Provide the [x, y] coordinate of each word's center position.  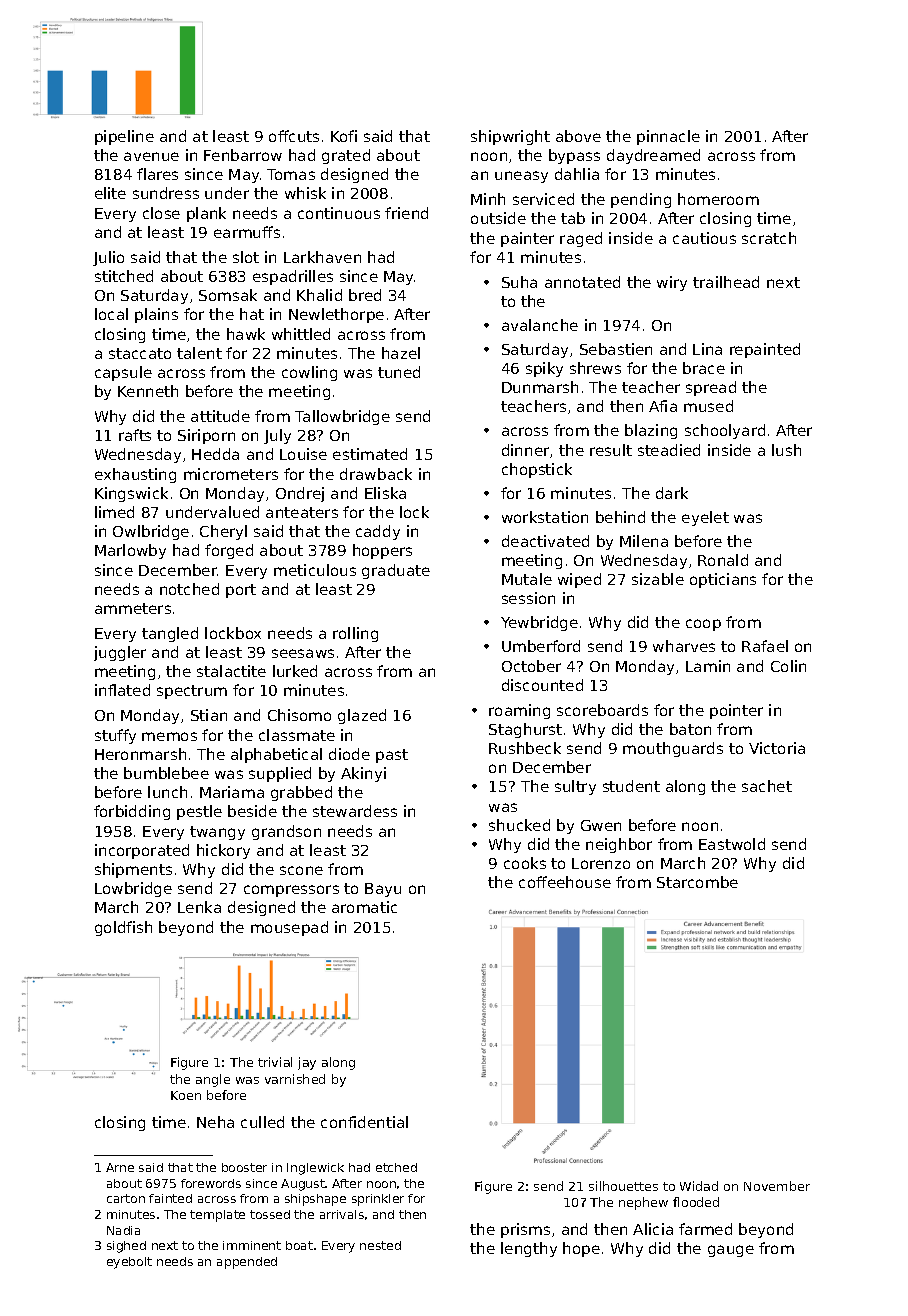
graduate [396, 571]
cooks [525, 863]
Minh [488, 199]
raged [581, 239]
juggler [120, 653]
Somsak [228, 295]
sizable [658, 579]
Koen [186, 1095]
